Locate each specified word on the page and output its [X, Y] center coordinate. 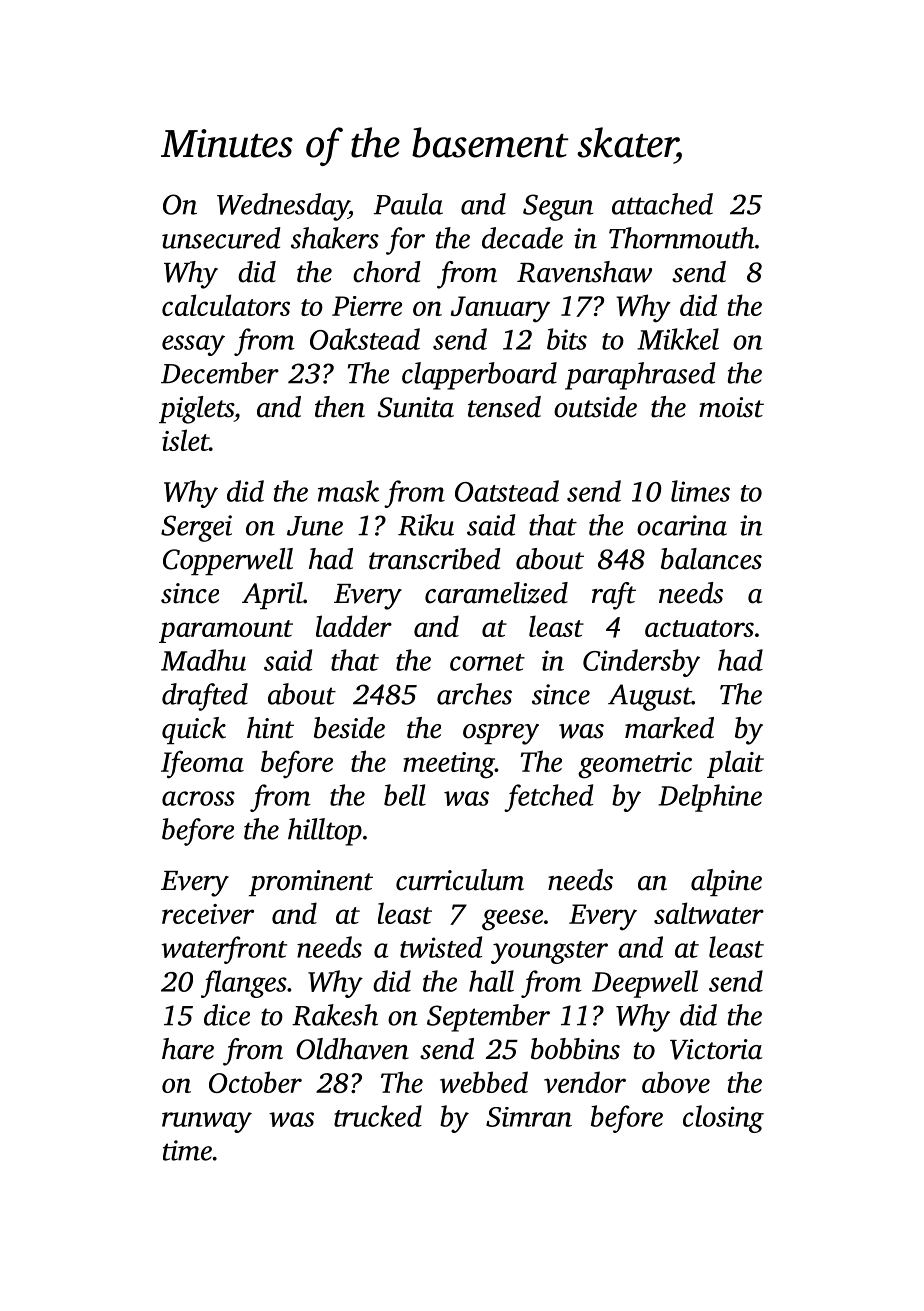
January [500, 309]
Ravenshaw [584, 272]
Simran [529, 1117]
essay [193, 345]
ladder [354, 626]
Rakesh [335, 1015]
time [187, 1150]
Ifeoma [202, 764]
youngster [549, 952]
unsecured [221, 238]
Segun [558, 207]
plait [735, 764]
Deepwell [645, 984]
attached [662, 204]
